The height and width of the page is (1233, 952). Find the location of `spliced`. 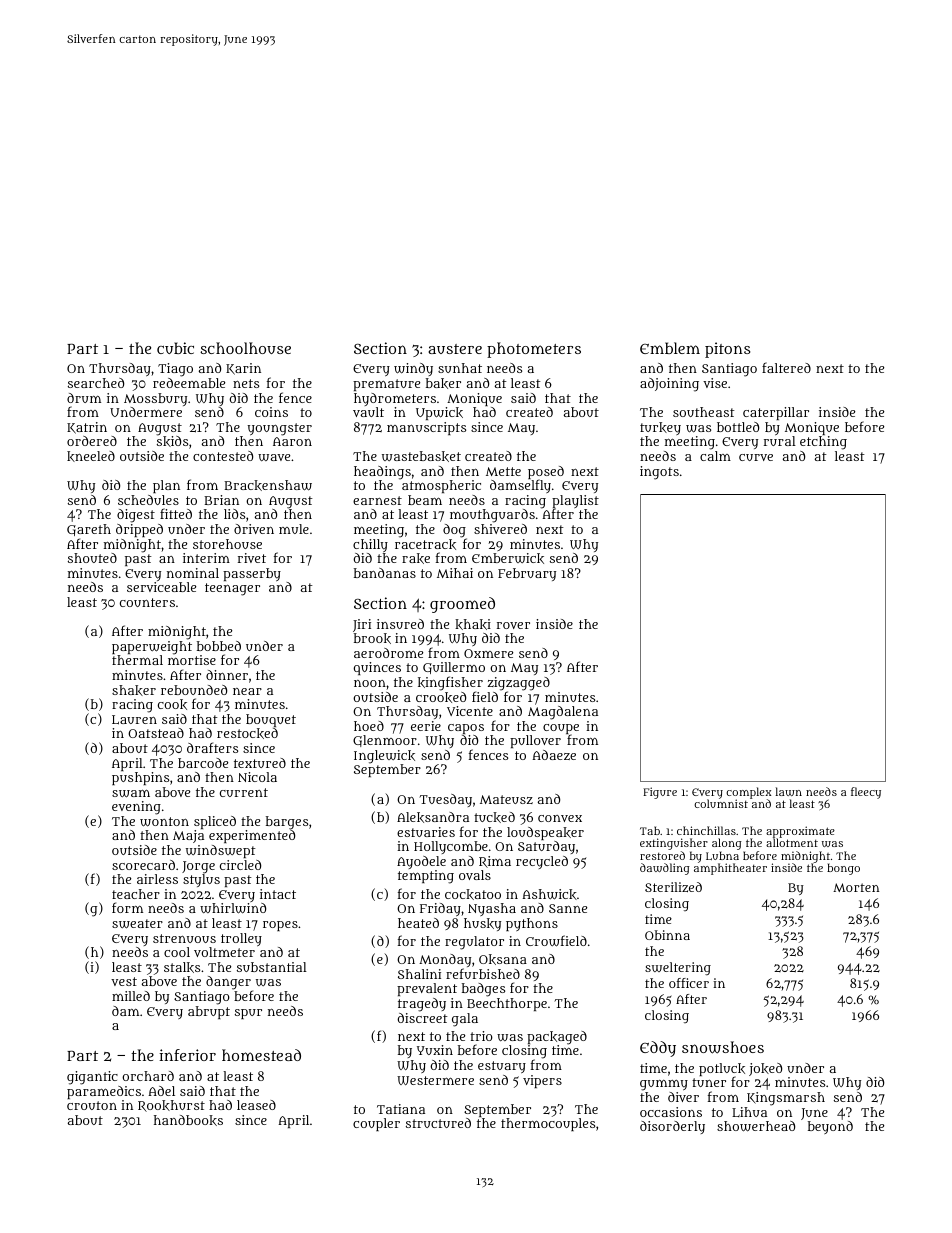

spliced is located at coordinates (215, 822).
